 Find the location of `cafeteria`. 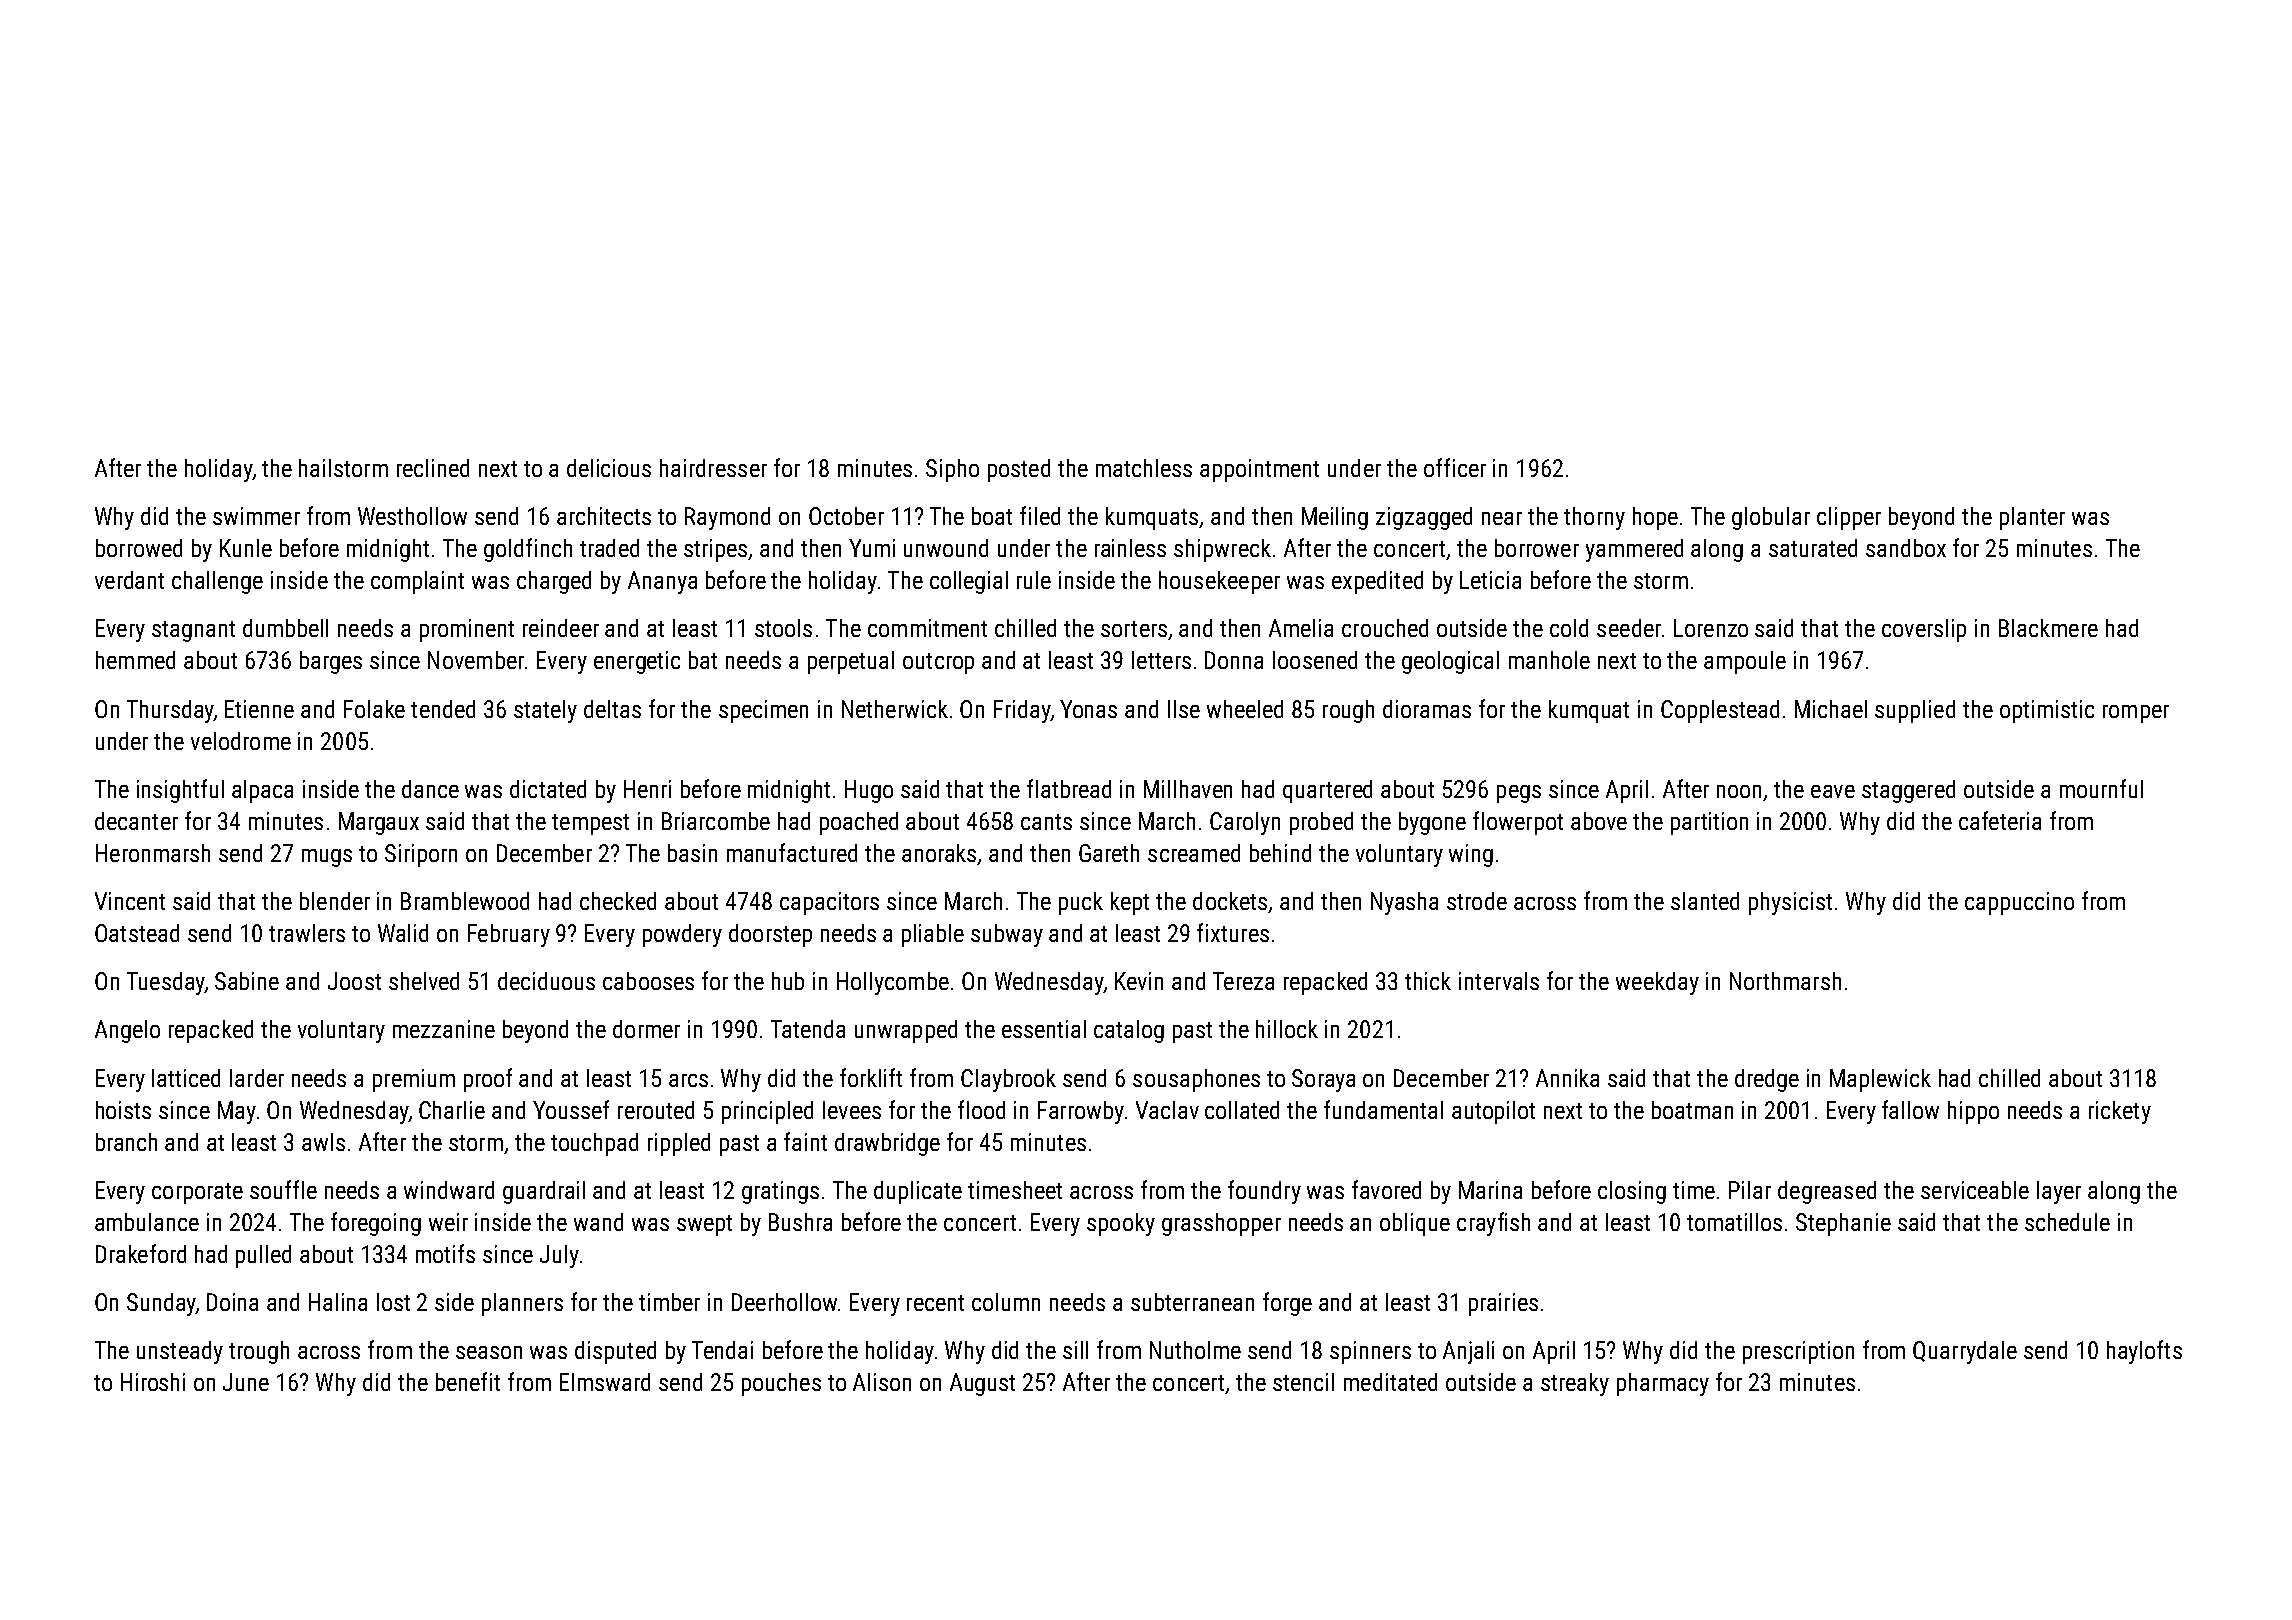

cafeteria is located at coordinates (2000, 820).
